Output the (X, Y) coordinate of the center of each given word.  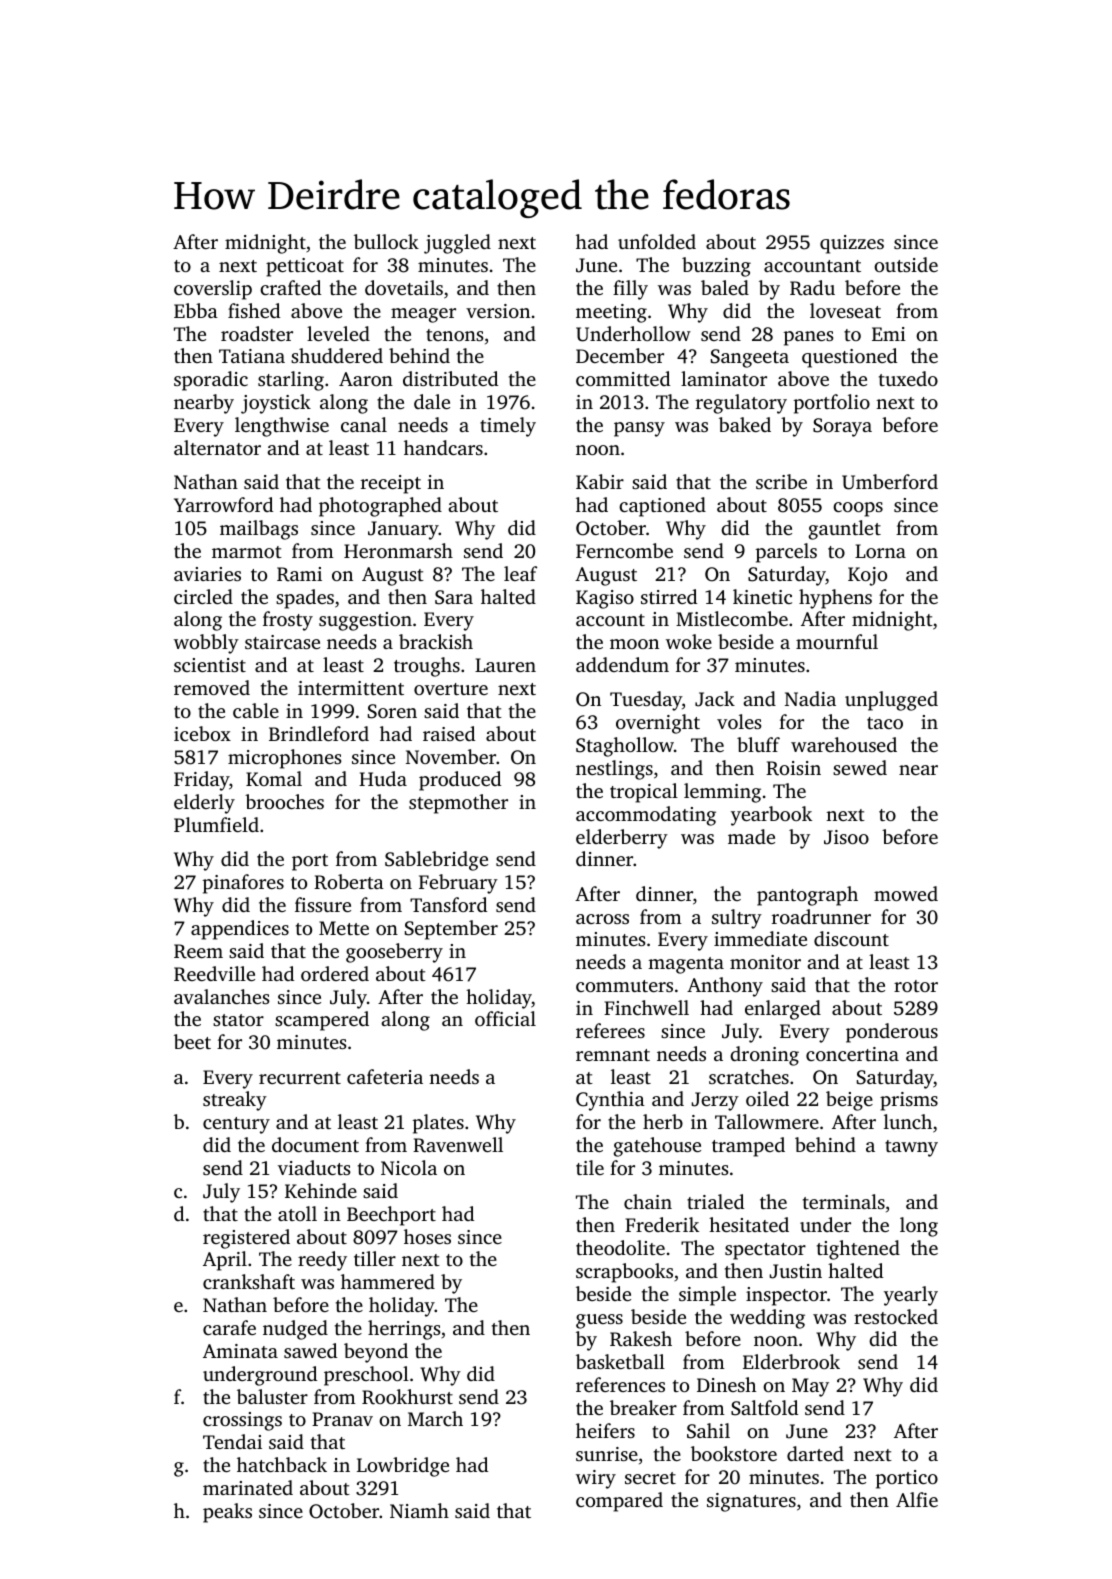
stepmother (458, 804)
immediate (760, 938)
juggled (457, 244)
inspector (786, 1296)
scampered (322, 1021)
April (225, 1261)
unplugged (891, 701)
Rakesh (641, 1339)
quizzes (852, 244)
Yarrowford (223, 504)
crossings (242, 1421)
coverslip (213, 290)
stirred (669, 596)
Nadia (810, 698)
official (505, 1018)
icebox (202, 733)
